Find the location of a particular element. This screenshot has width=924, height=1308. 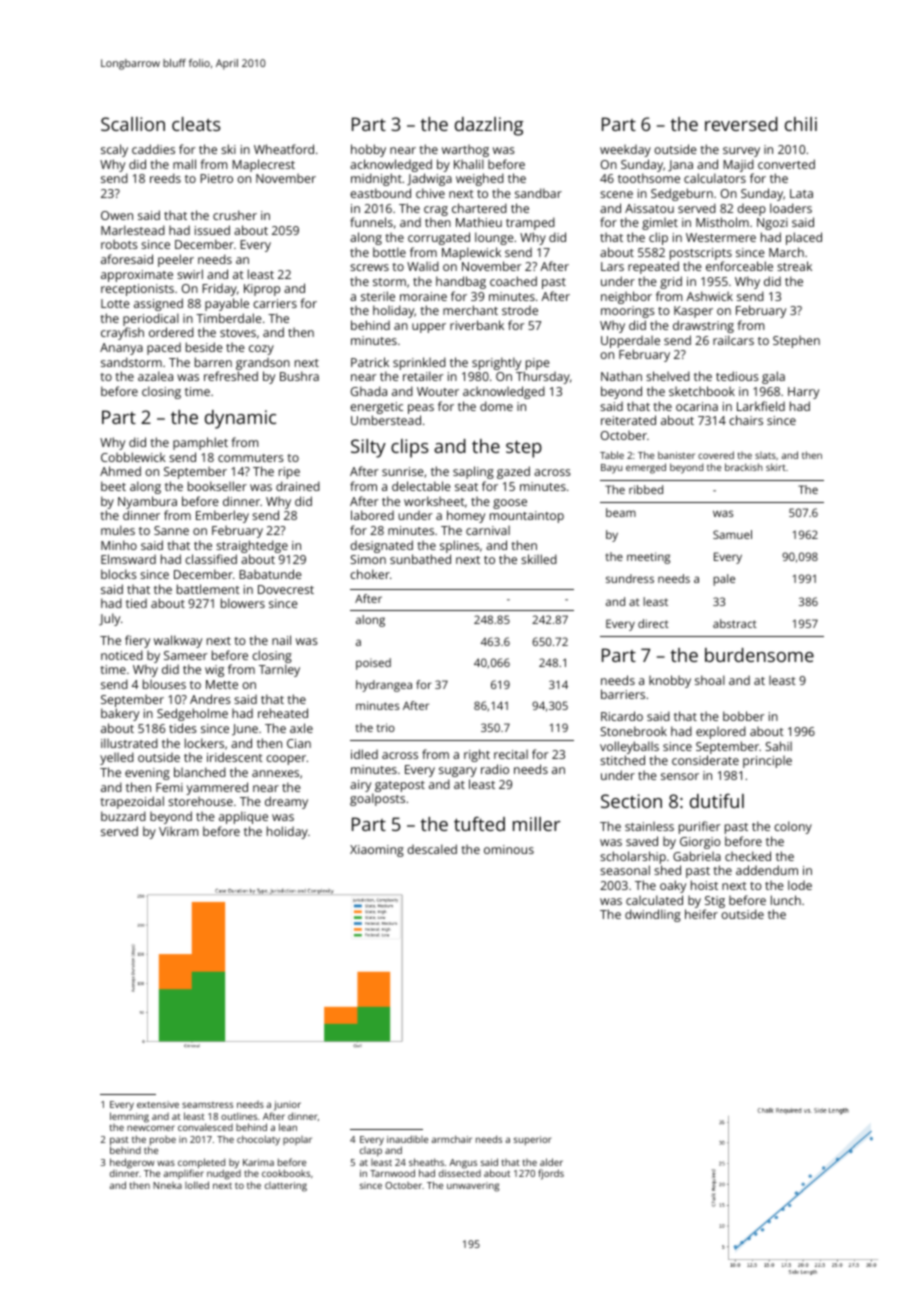

designated is located at coordinates (381, 546).
